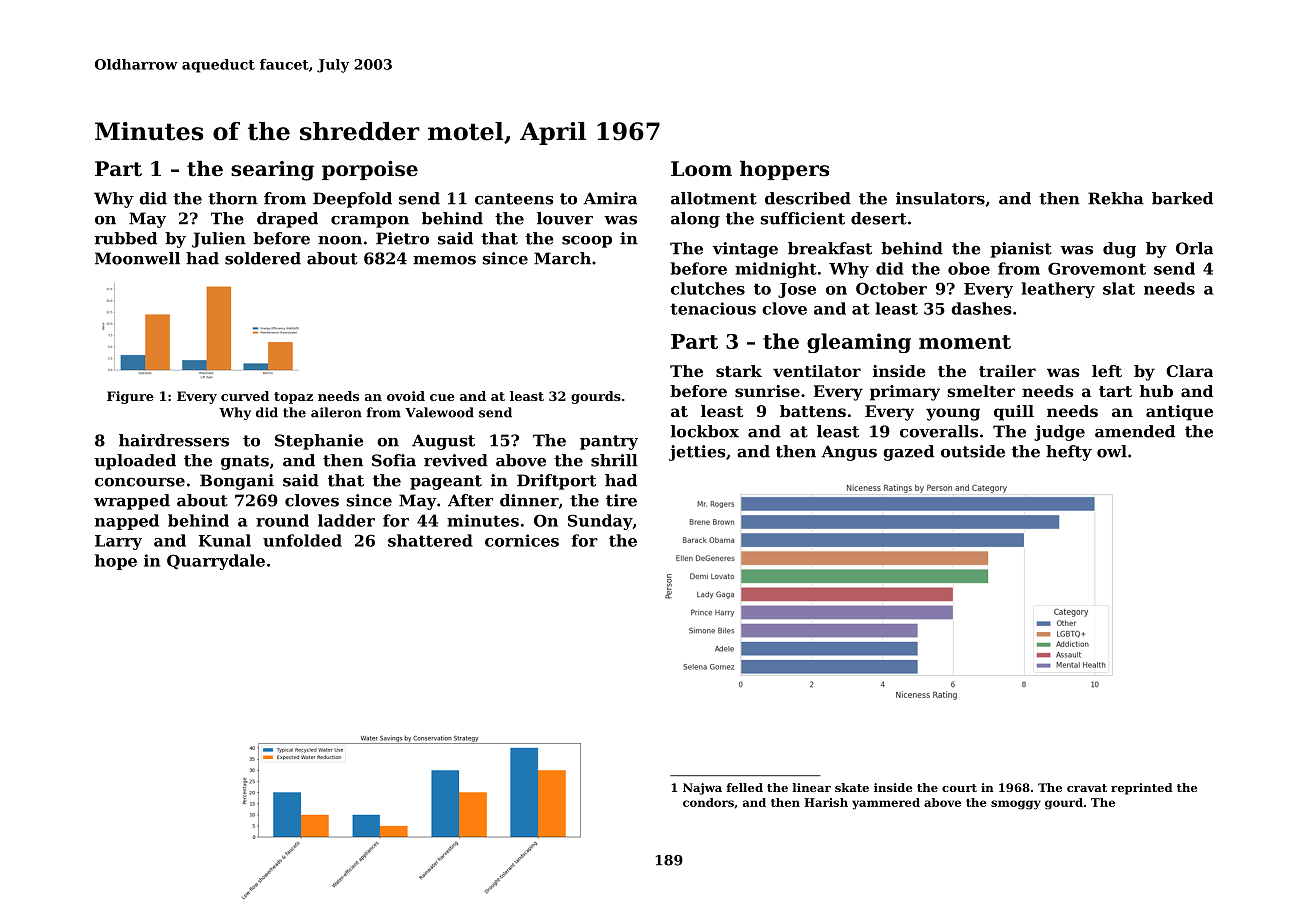 This image has width=1308, height=924. What do you see at coordinates (1189, 371) in the image?
I see `Clara` at bounding box center [1189, 371].
